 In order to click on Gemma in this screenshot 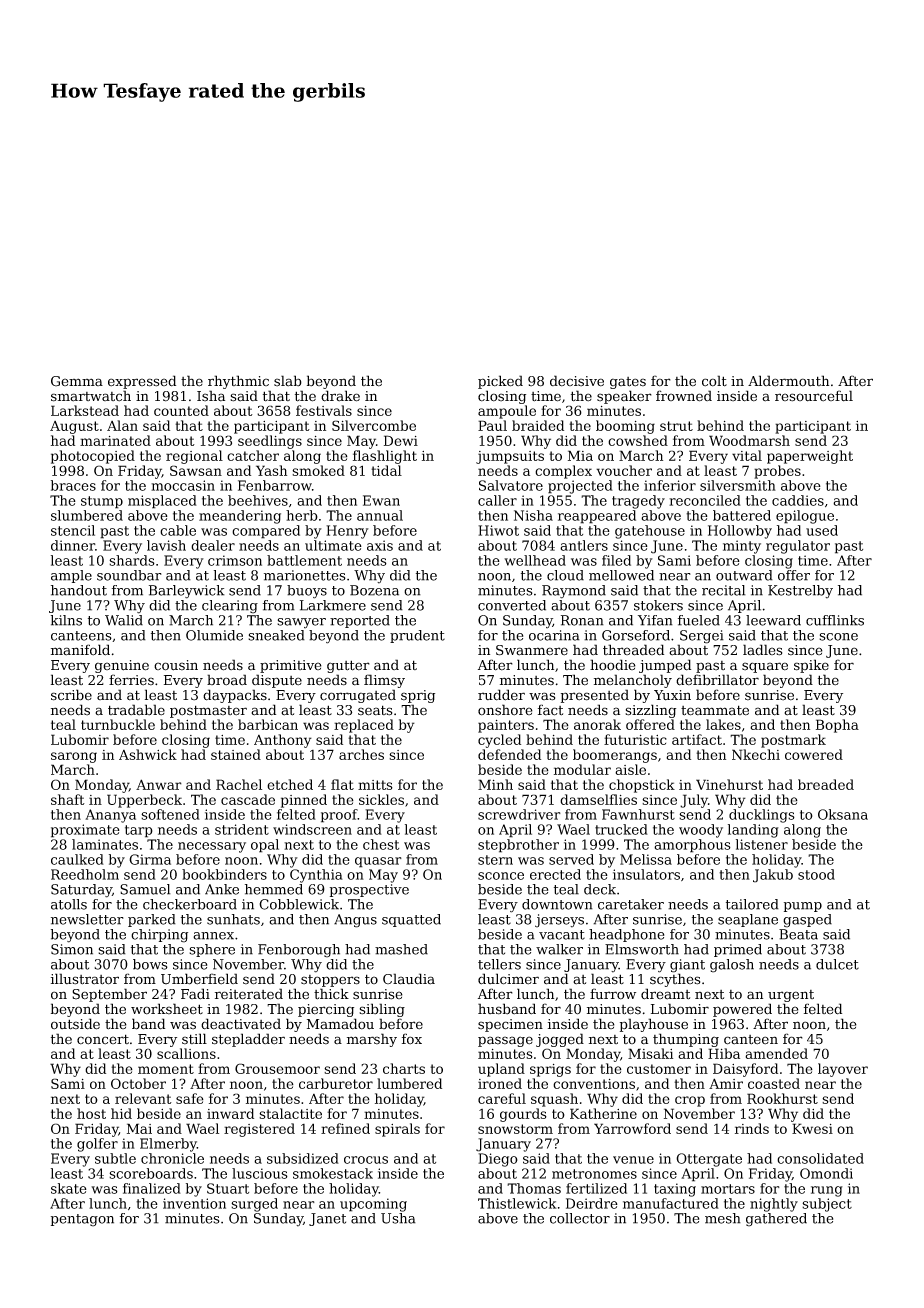, I will do `click(77, 381)`.
